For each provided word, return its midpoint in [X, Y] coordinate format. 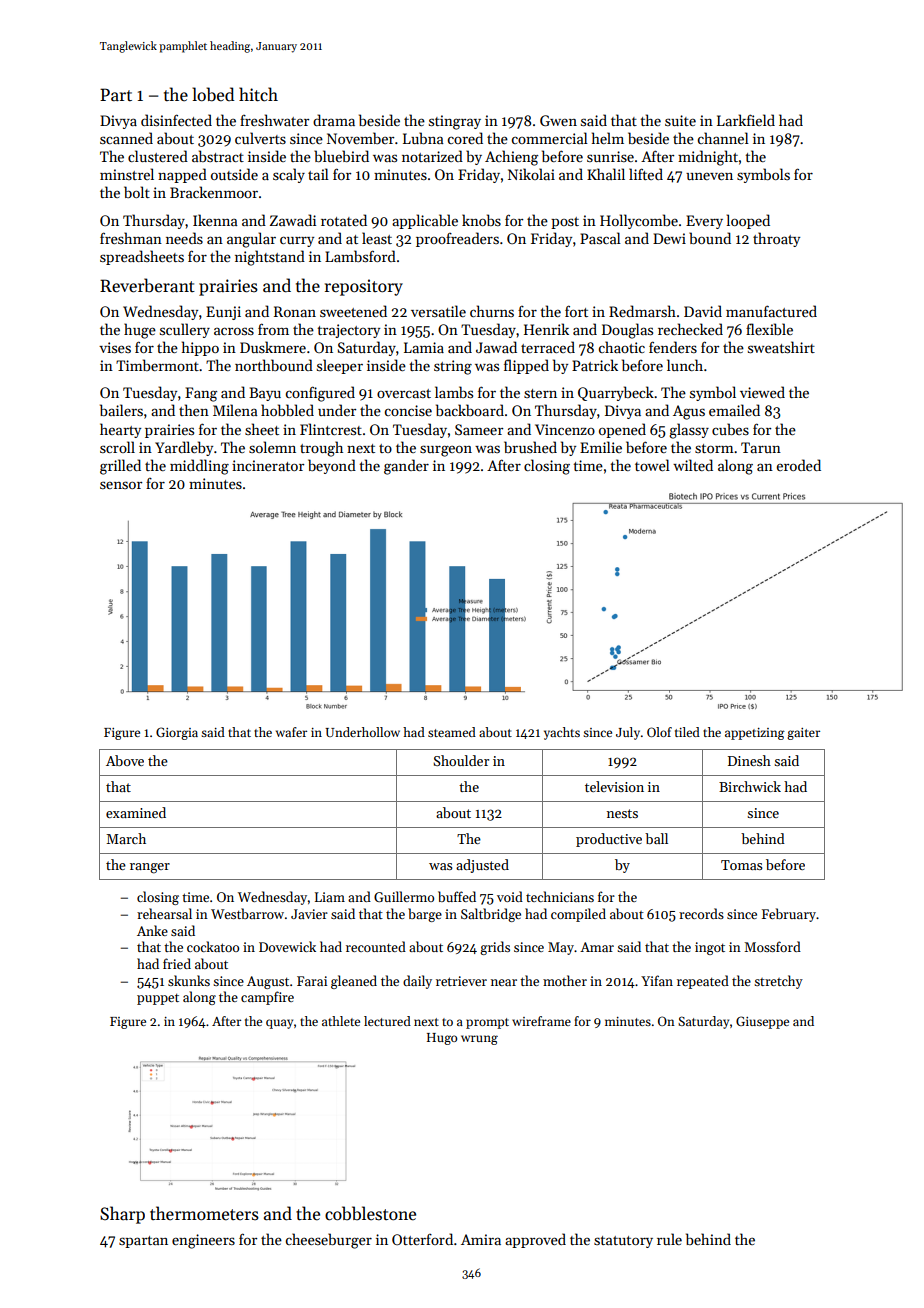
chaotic [622, 347]
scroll [117, 447]
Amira [481, 1239]
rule [669, 1239]
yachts [562, 733]
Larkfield [746, 120]
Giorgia [177, 733]
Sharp [122, 1215]
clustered [158, 156]
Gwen [558, 120]
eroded [799, 465]
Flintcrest [331, 429]
